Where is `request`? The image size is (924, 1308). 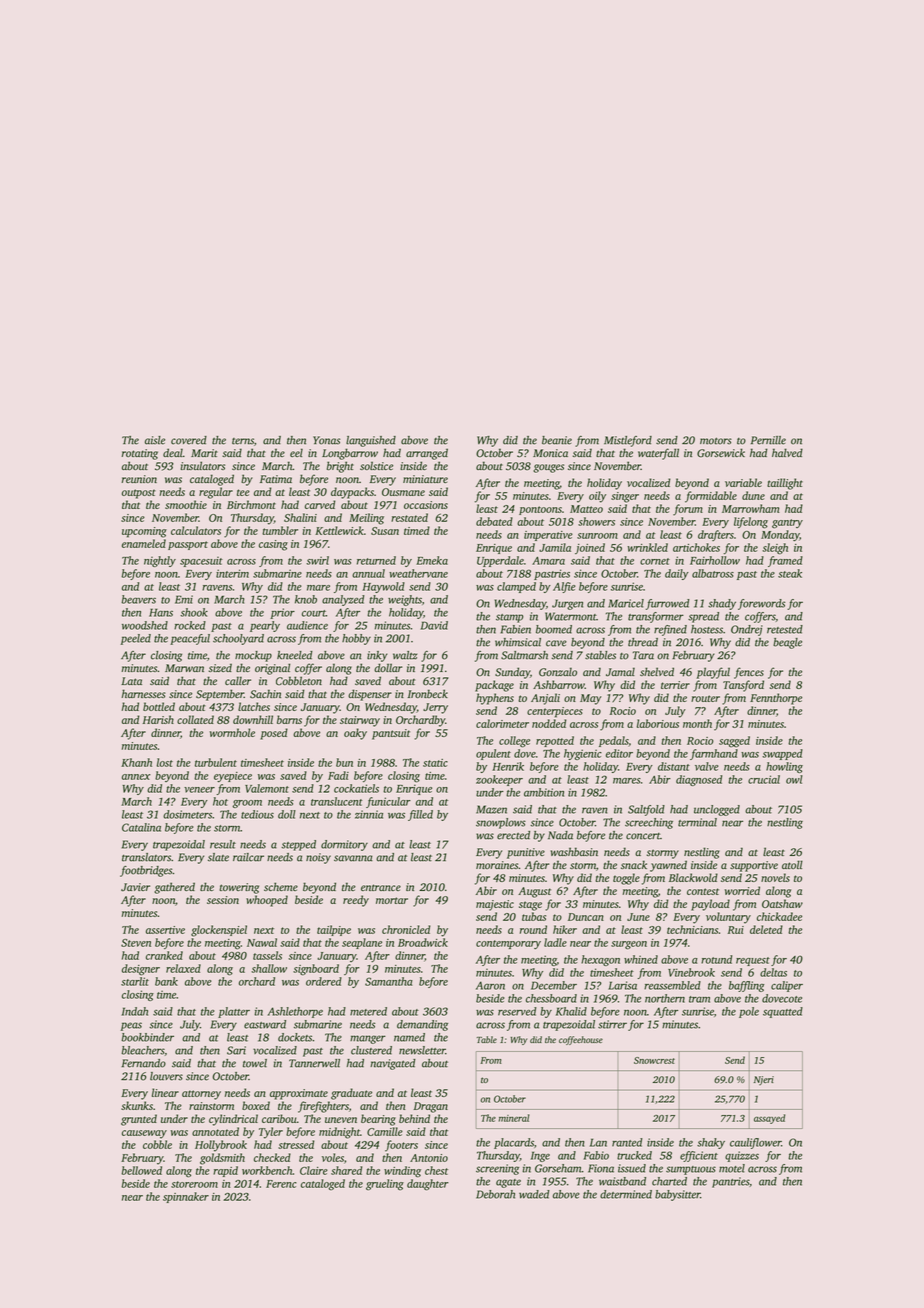 request is located at coordinates (753, 961).
